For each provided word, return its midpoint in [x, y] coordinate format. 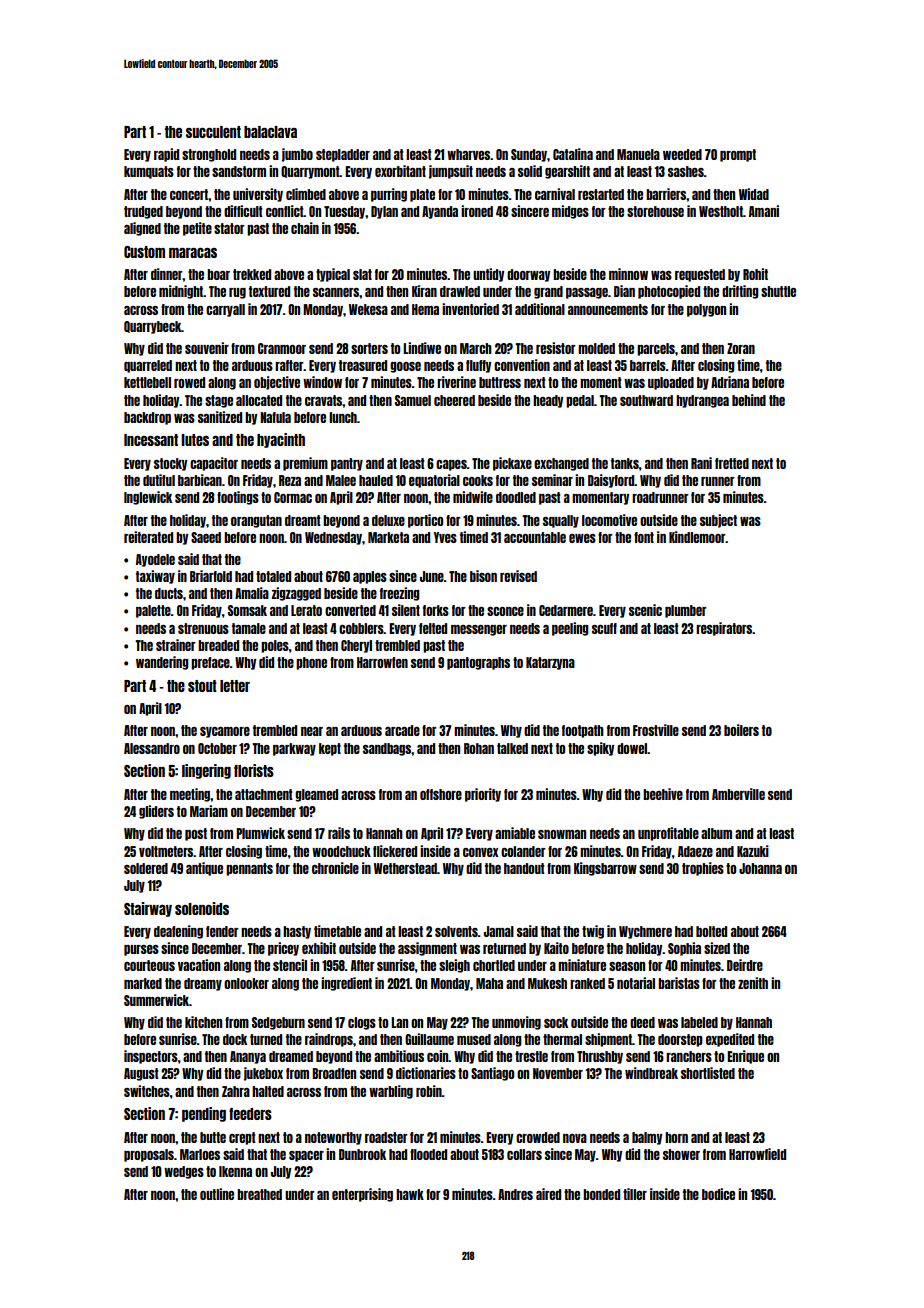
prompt [738, 155]
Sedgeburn [278, 1023]
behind [749, 400]
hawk [410, 1194]
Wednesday [333, 538]
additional [540, 309]
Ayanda [440, 212]
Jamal [499, 931]
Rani [701, 463]
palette [153, 611]
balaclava [270, 132]
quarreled [148, 366]
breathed [259, 1194]
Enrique [745, 1057]
